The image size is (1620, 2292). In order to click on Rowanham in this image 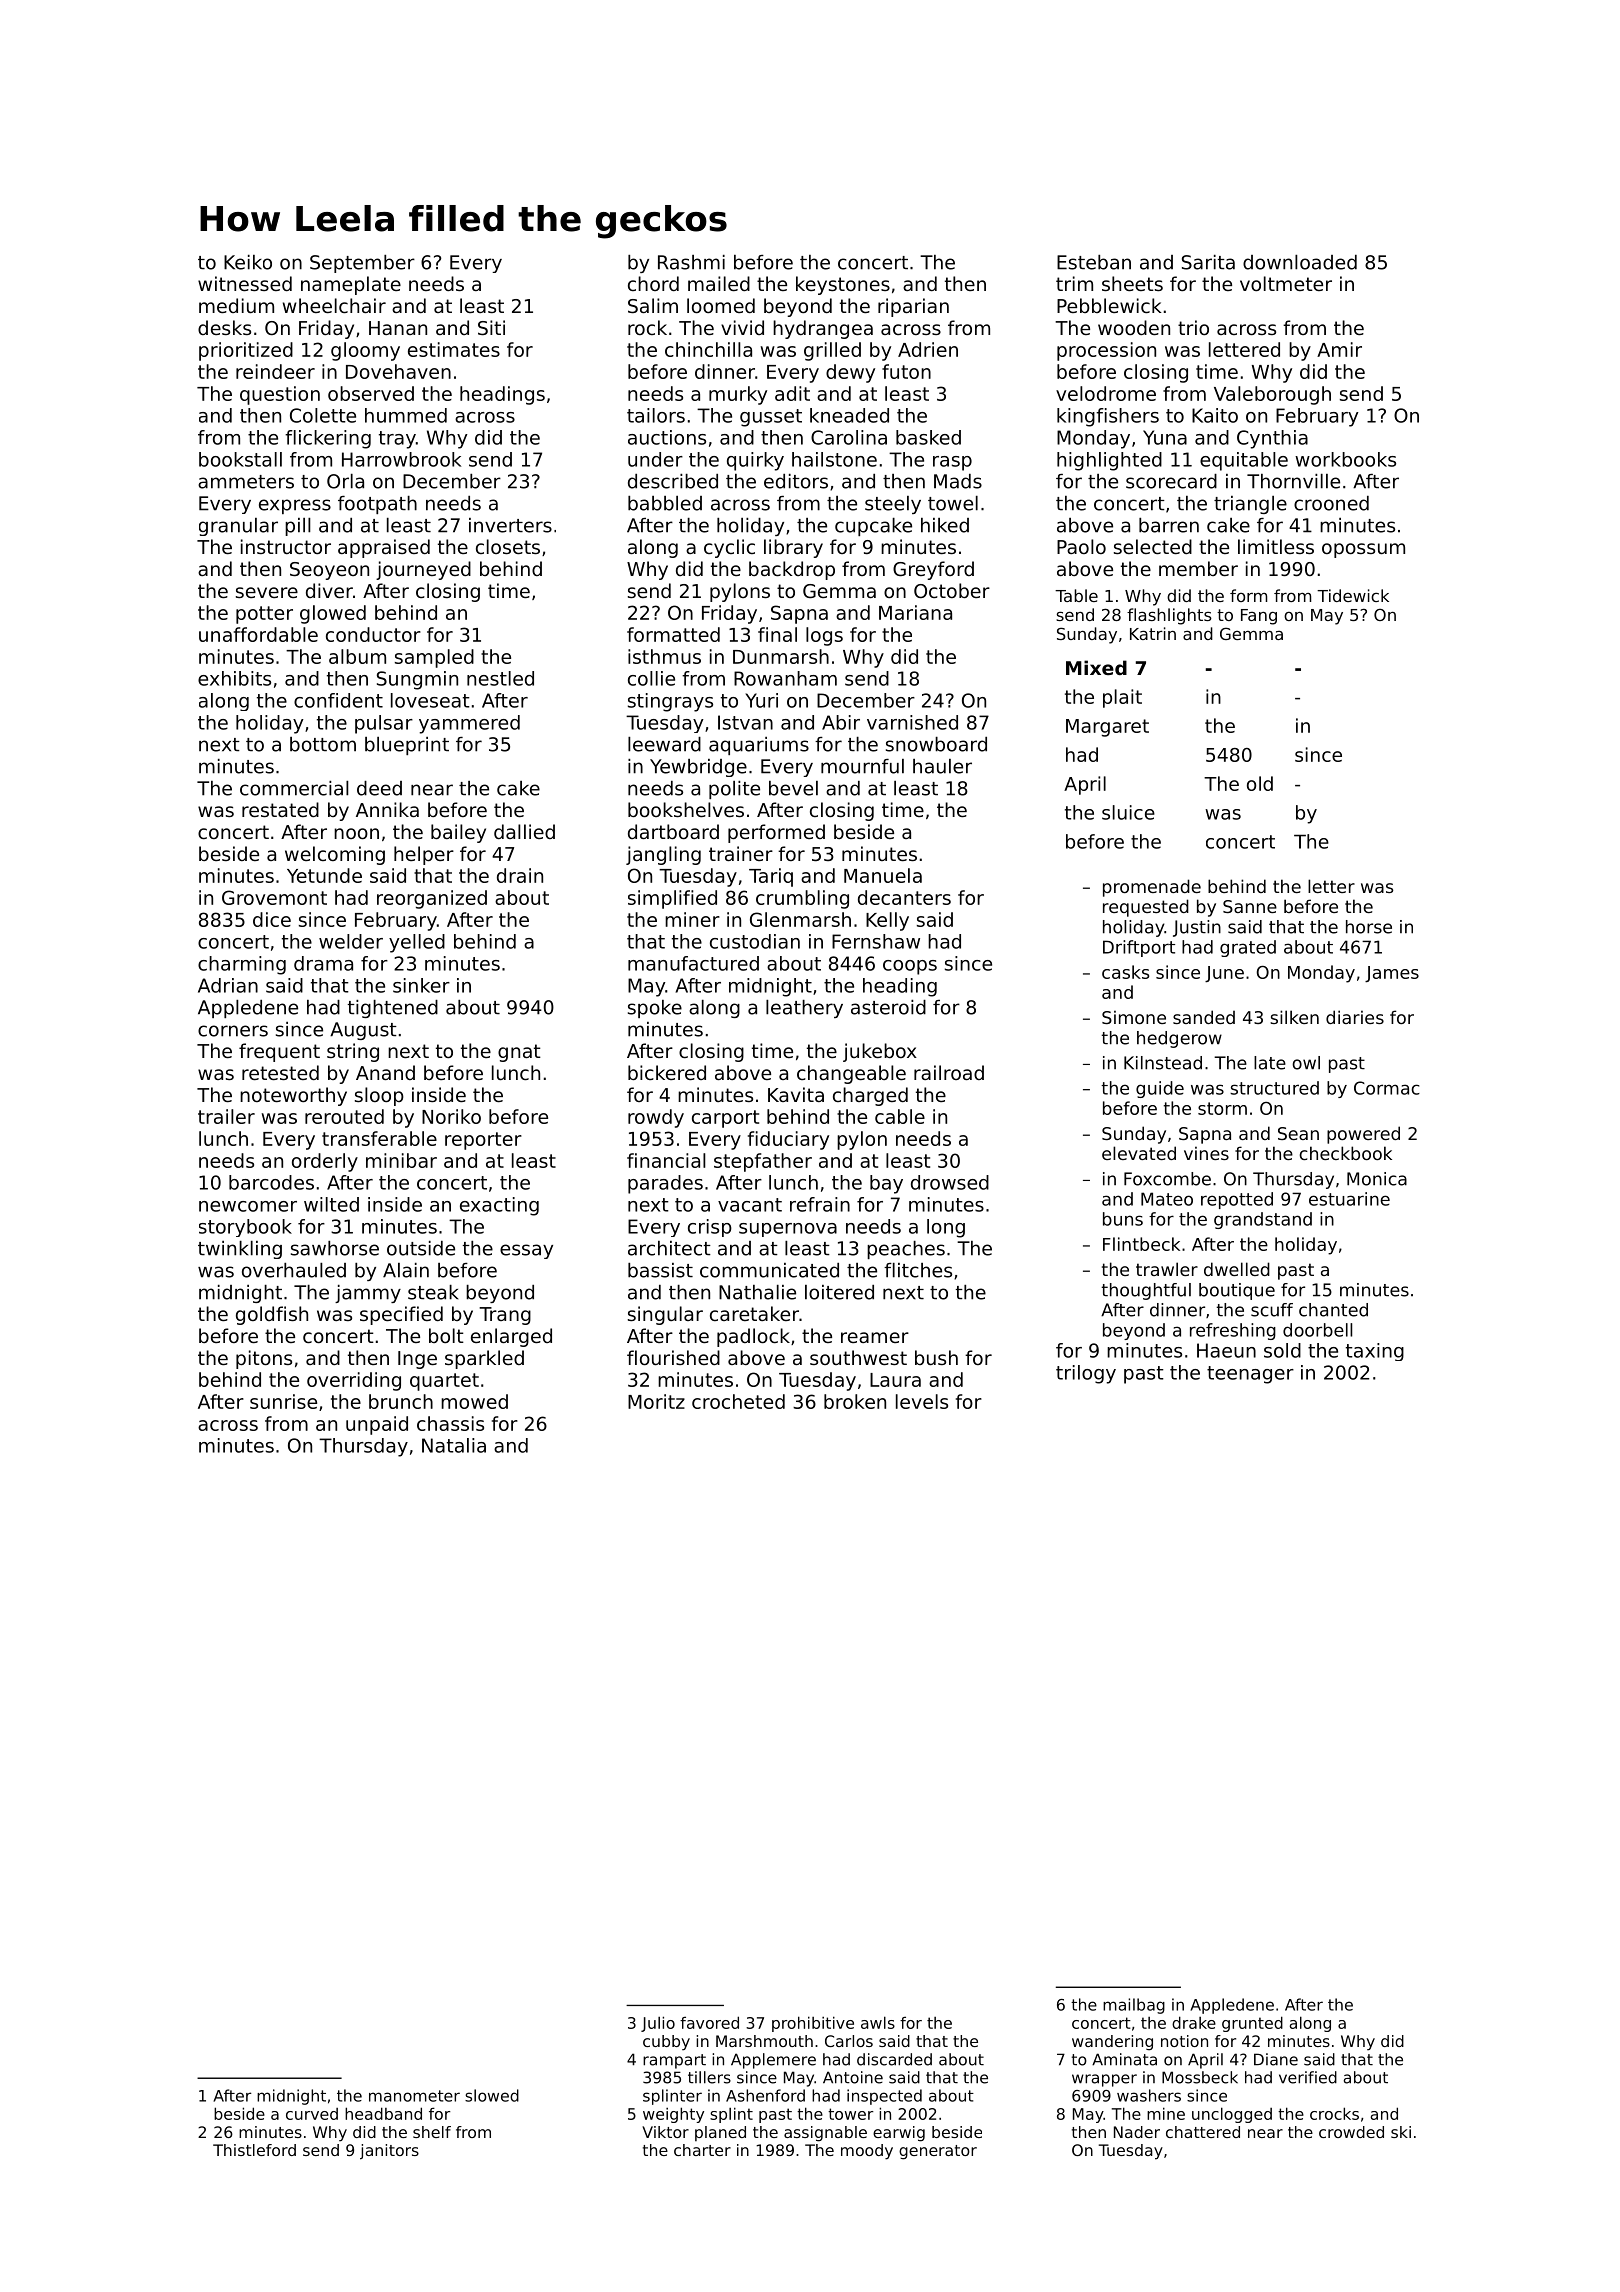, I will do `click(785, 678)`.
